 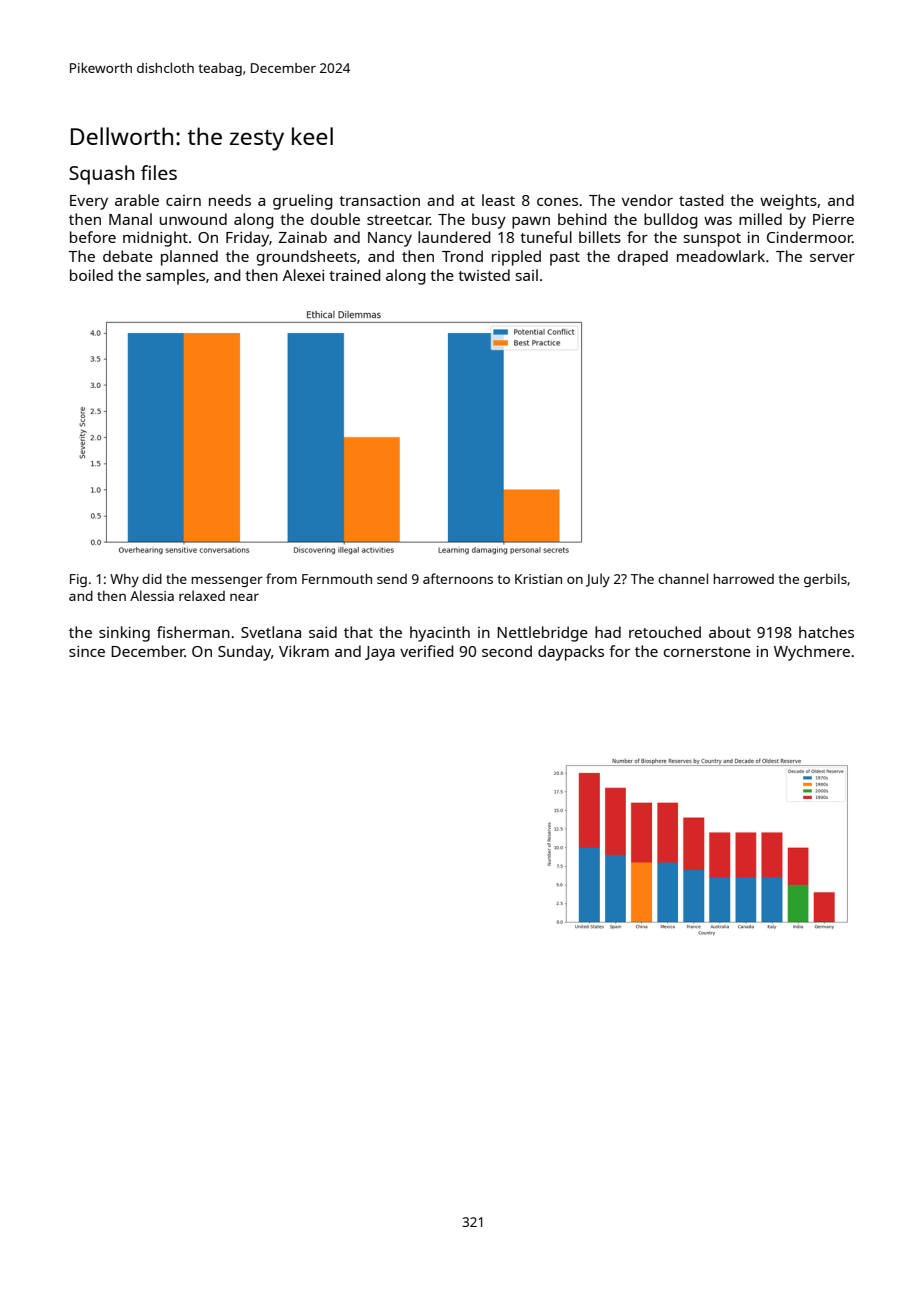 I want to click on server, so click(x=832, y=258).
